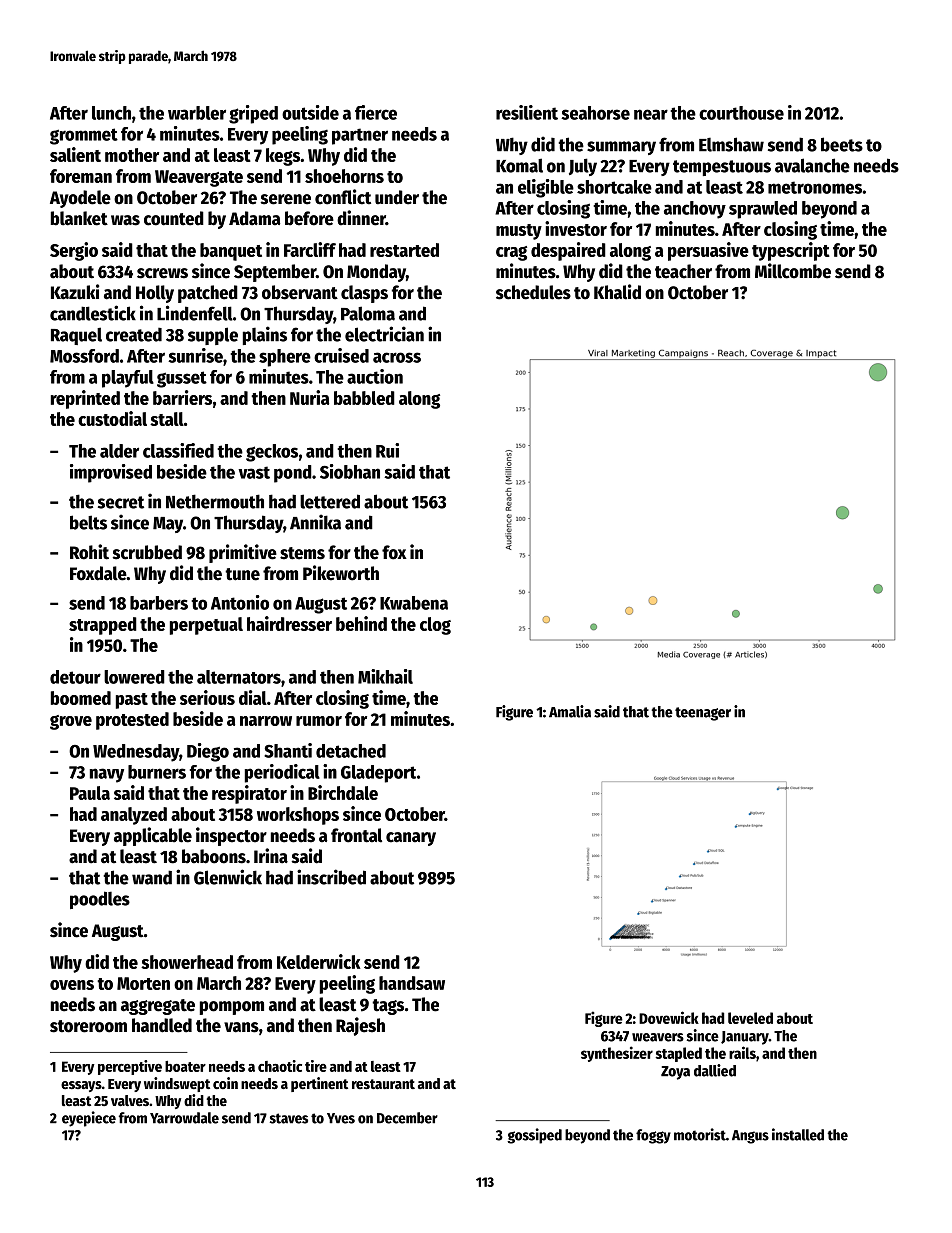  I want to click on lunch, so click(111, 113).
